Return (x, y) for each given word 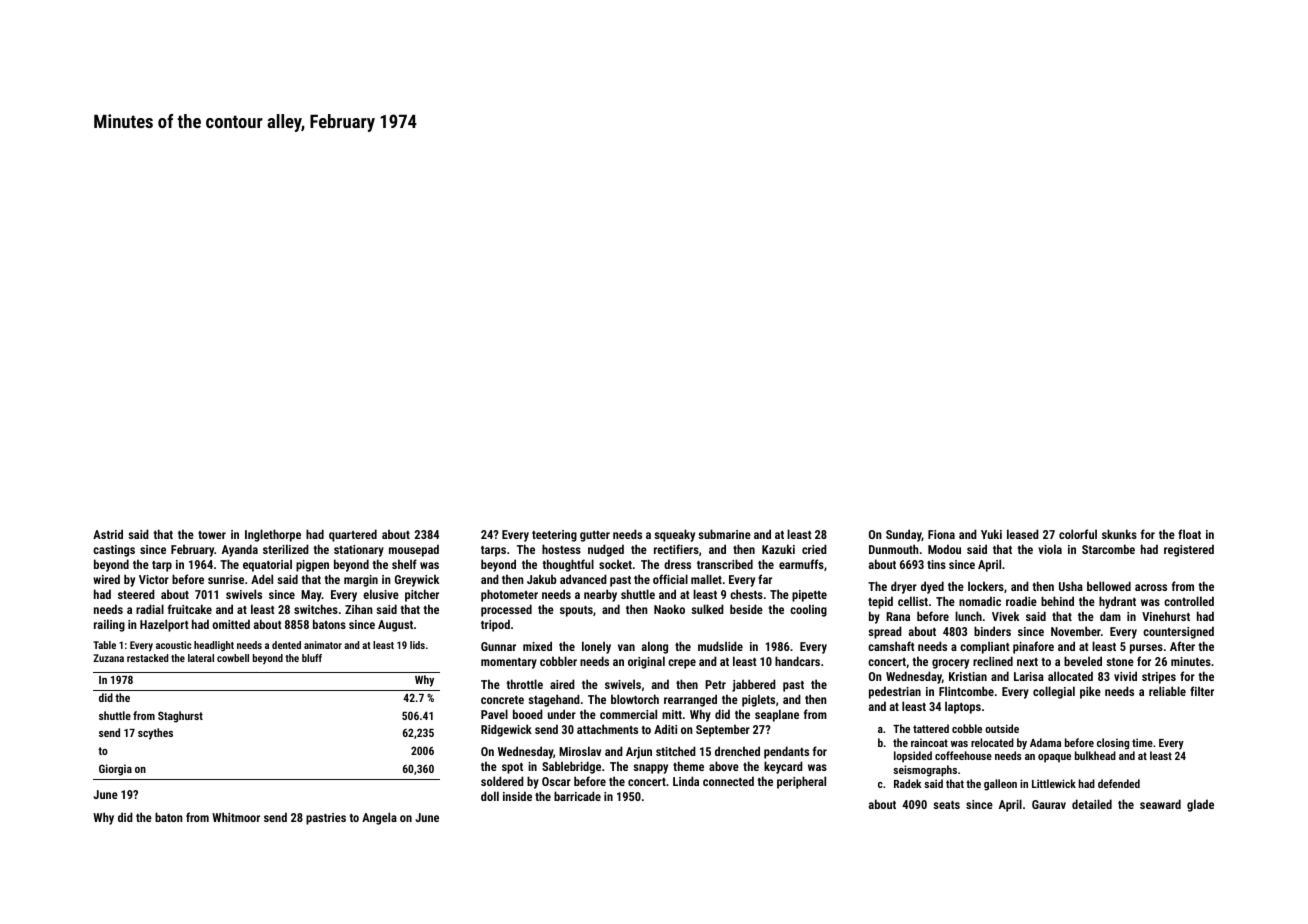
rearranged (690, 700)
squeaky (674, 535)
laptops (963, 707)
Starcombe (1108, 549)
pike (1090, 692)
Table (104, 645)
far (765, 579)
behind (1057, 601)
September (723, 730)
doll (490, 796)
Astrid (108, 534)
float (1189, 534)
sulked (707, 609)
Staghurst (180, 717)
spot (512, 768)
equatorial (267, 565)
